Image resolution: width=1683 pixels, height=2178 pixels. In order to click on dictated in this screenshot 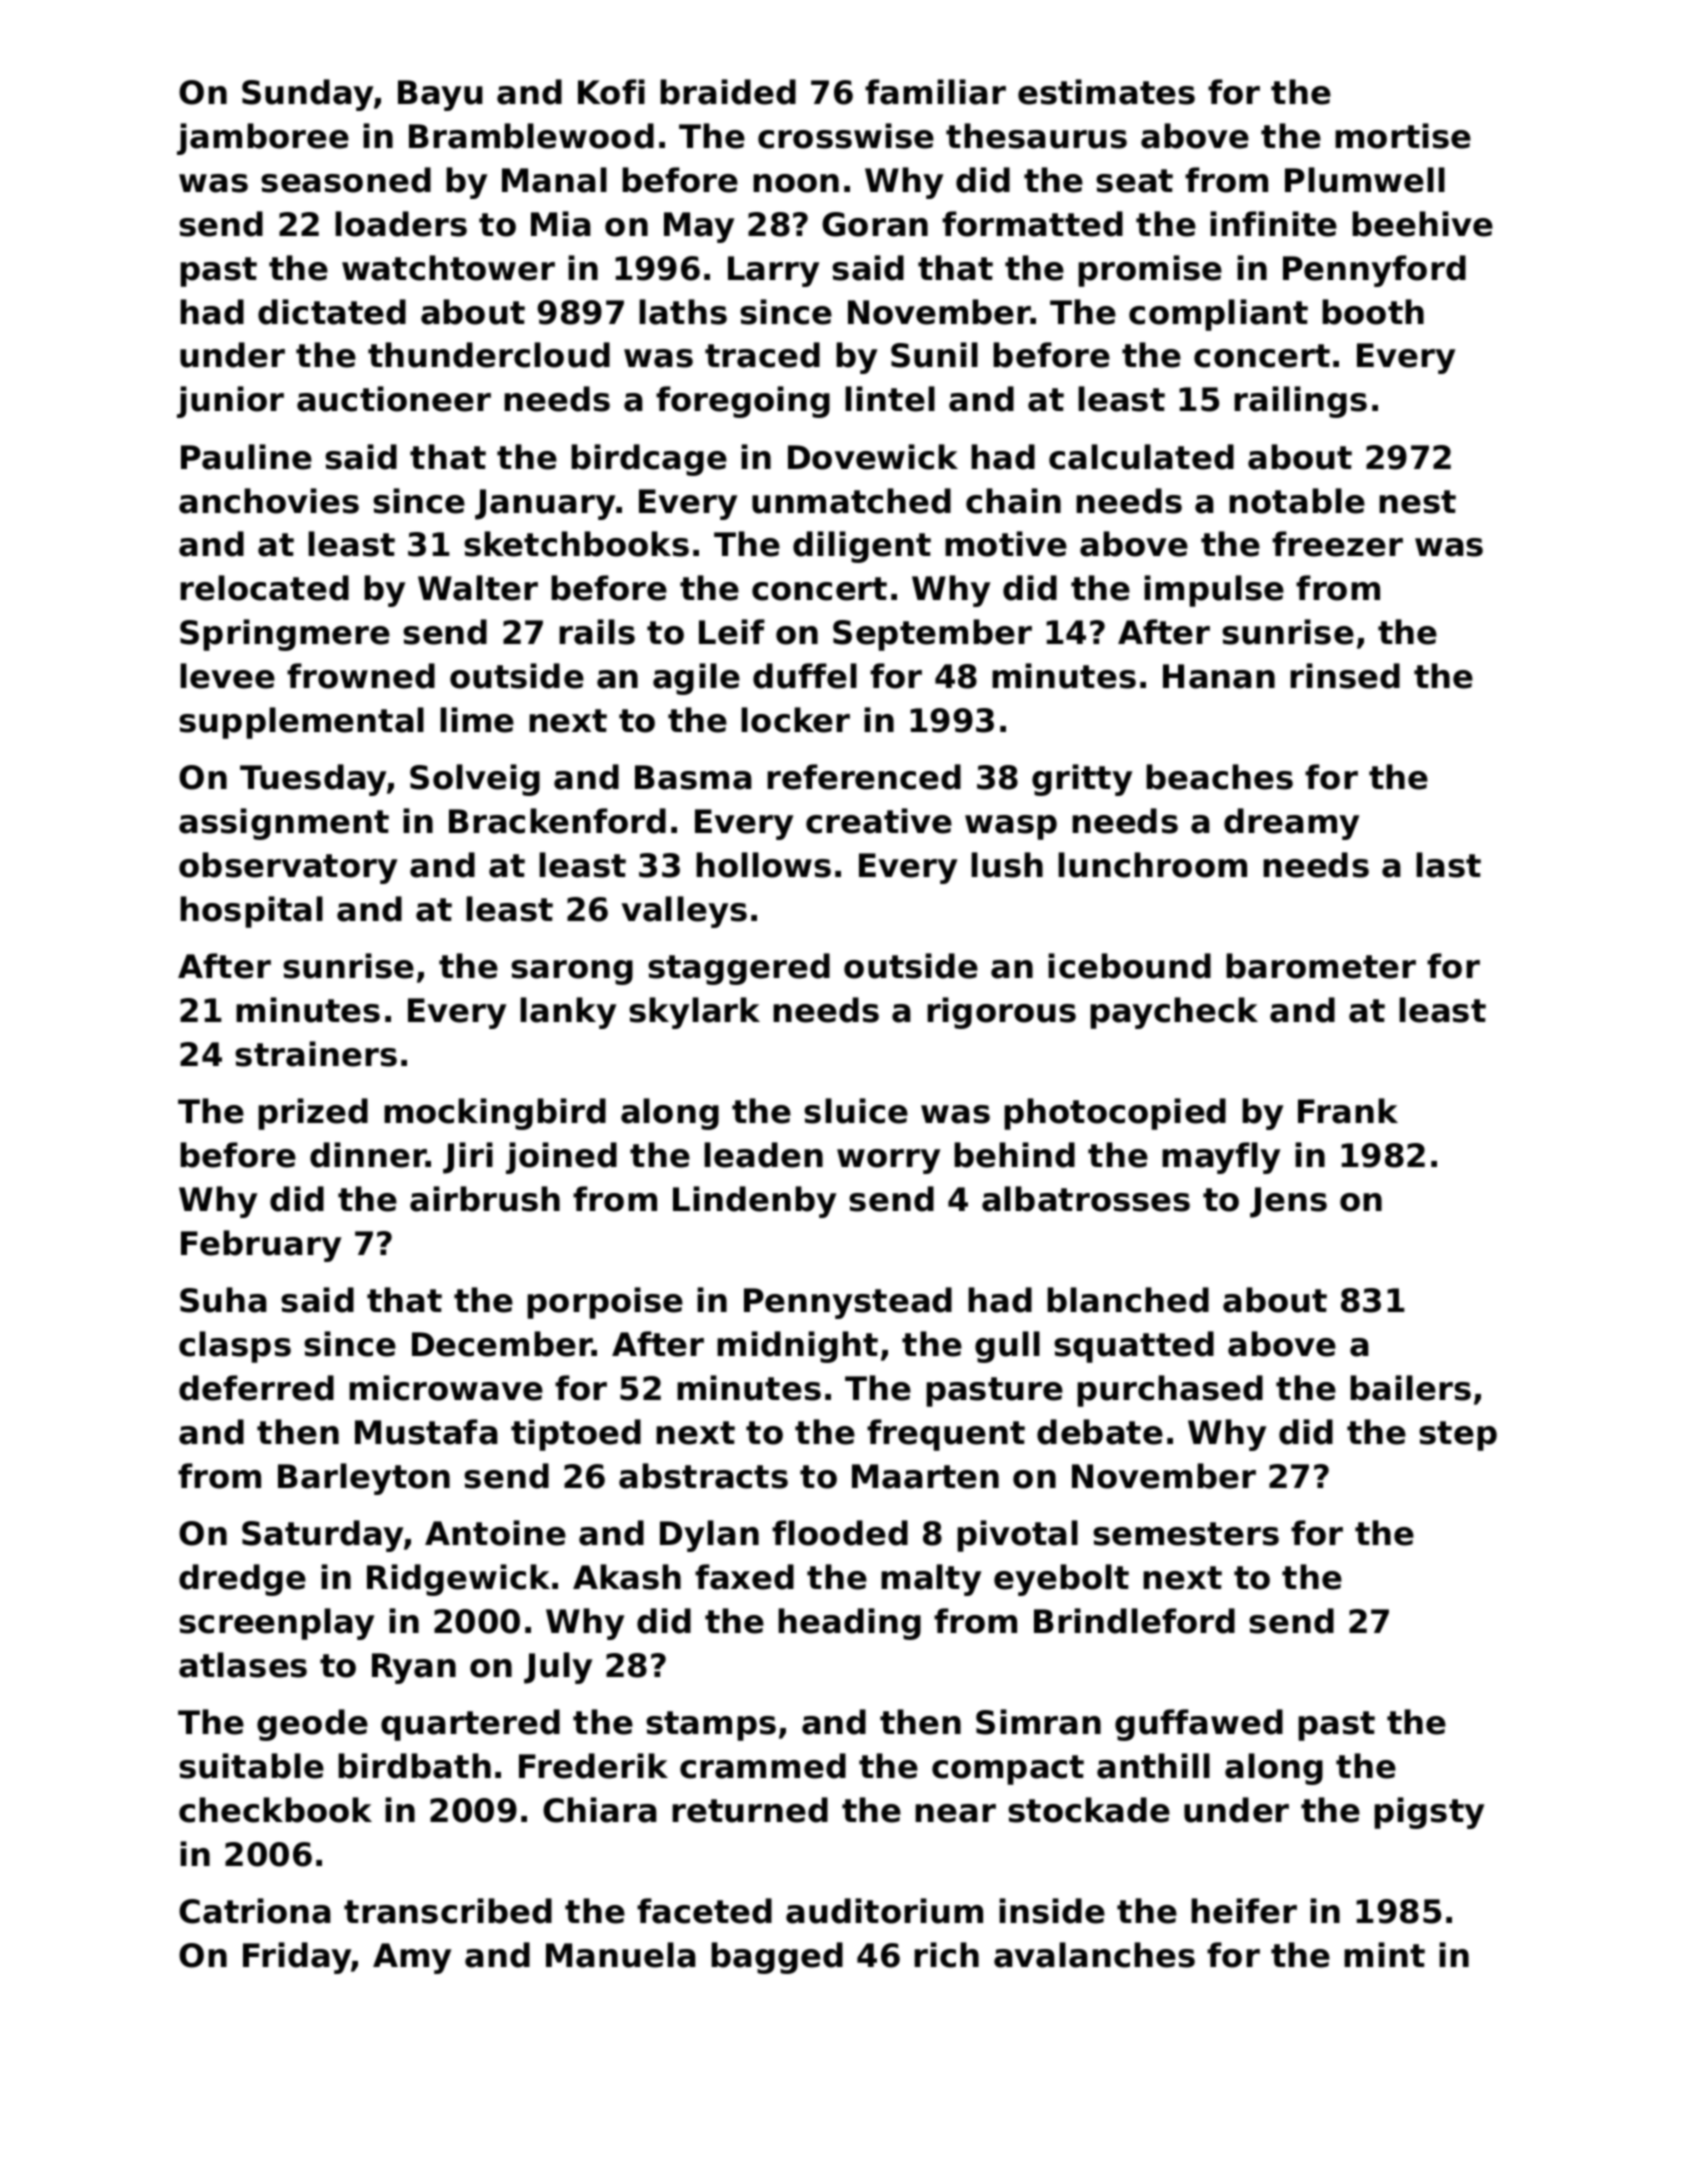, I will do `click(332, 312)`.
